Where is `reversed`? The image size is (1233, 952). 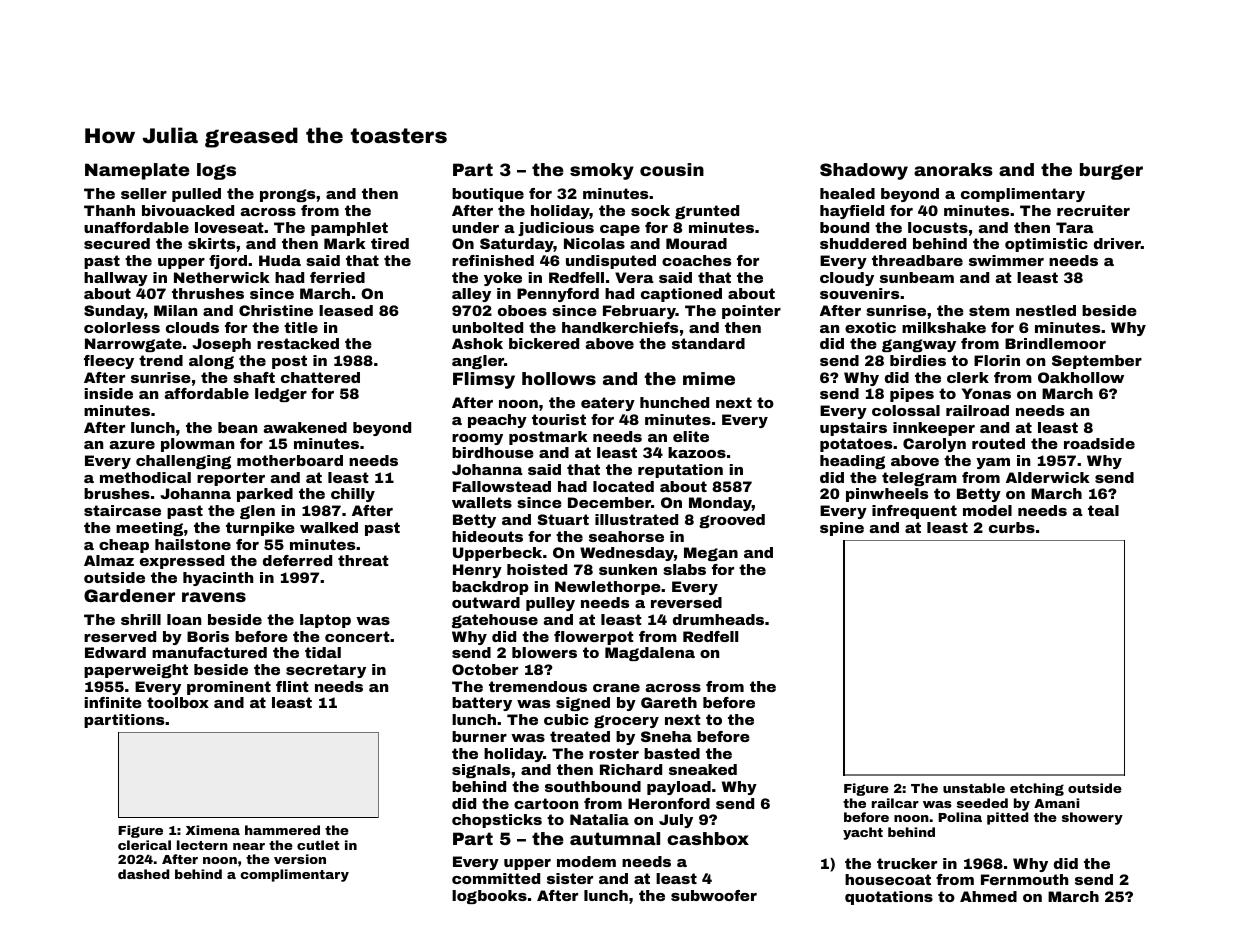
reversed is located at coordinates (686, 602).
